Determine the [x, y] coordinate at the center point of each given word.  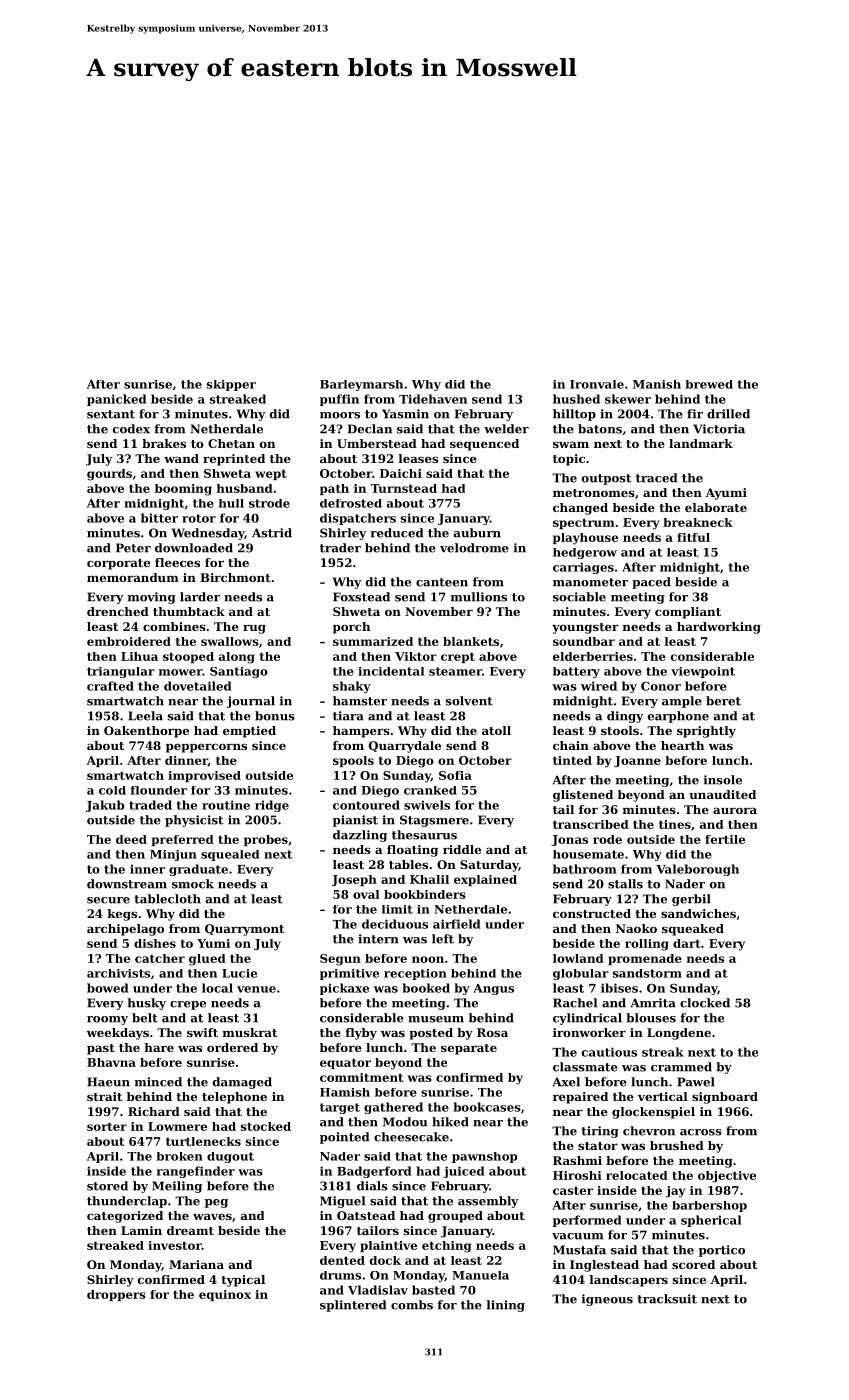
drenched [118, 611]
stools [620, 730]
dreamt [190, 1230]
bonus [275, 716]
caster [573, 1190]
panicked [116, 400]
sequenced [484, 445]
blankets [471, 641]
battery [576, 672]
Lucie [239, 973]
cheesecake [411, 1137]
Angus [493, 989]
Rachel [575, 1003]
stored [107, 1186]
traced [656, 478]
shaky [352, 687]
